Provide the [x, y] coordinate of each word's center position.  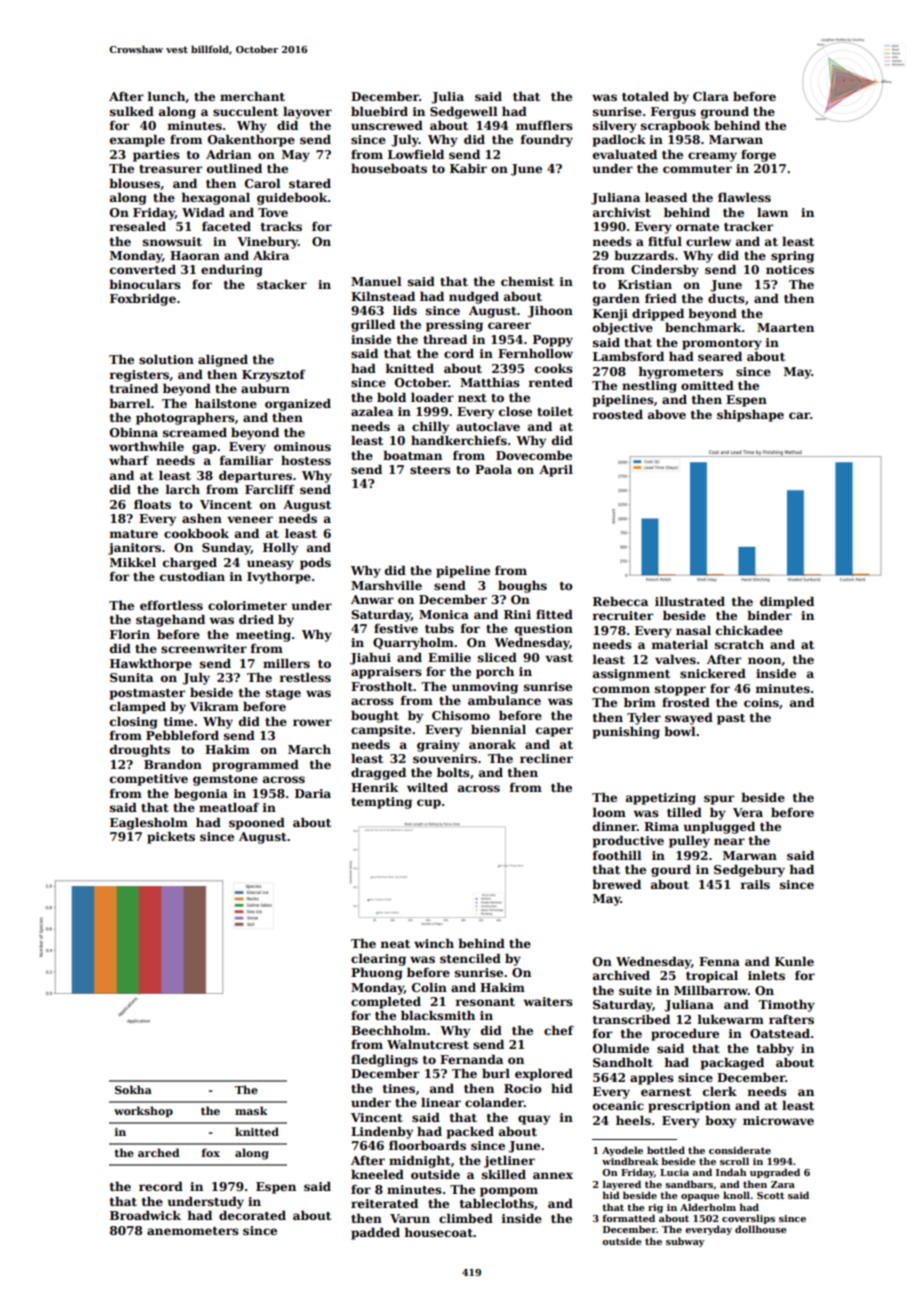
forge [758, 156]
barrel [130, 403]
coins [761, 702]
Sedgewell [463, 112]
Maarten [785, 327]
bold [391, 397]
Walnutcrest [428, 1044]
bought [375, 716]
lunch [167, 97]
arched [159, 1152]
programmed [255, 765]
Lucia [674, 1172]
